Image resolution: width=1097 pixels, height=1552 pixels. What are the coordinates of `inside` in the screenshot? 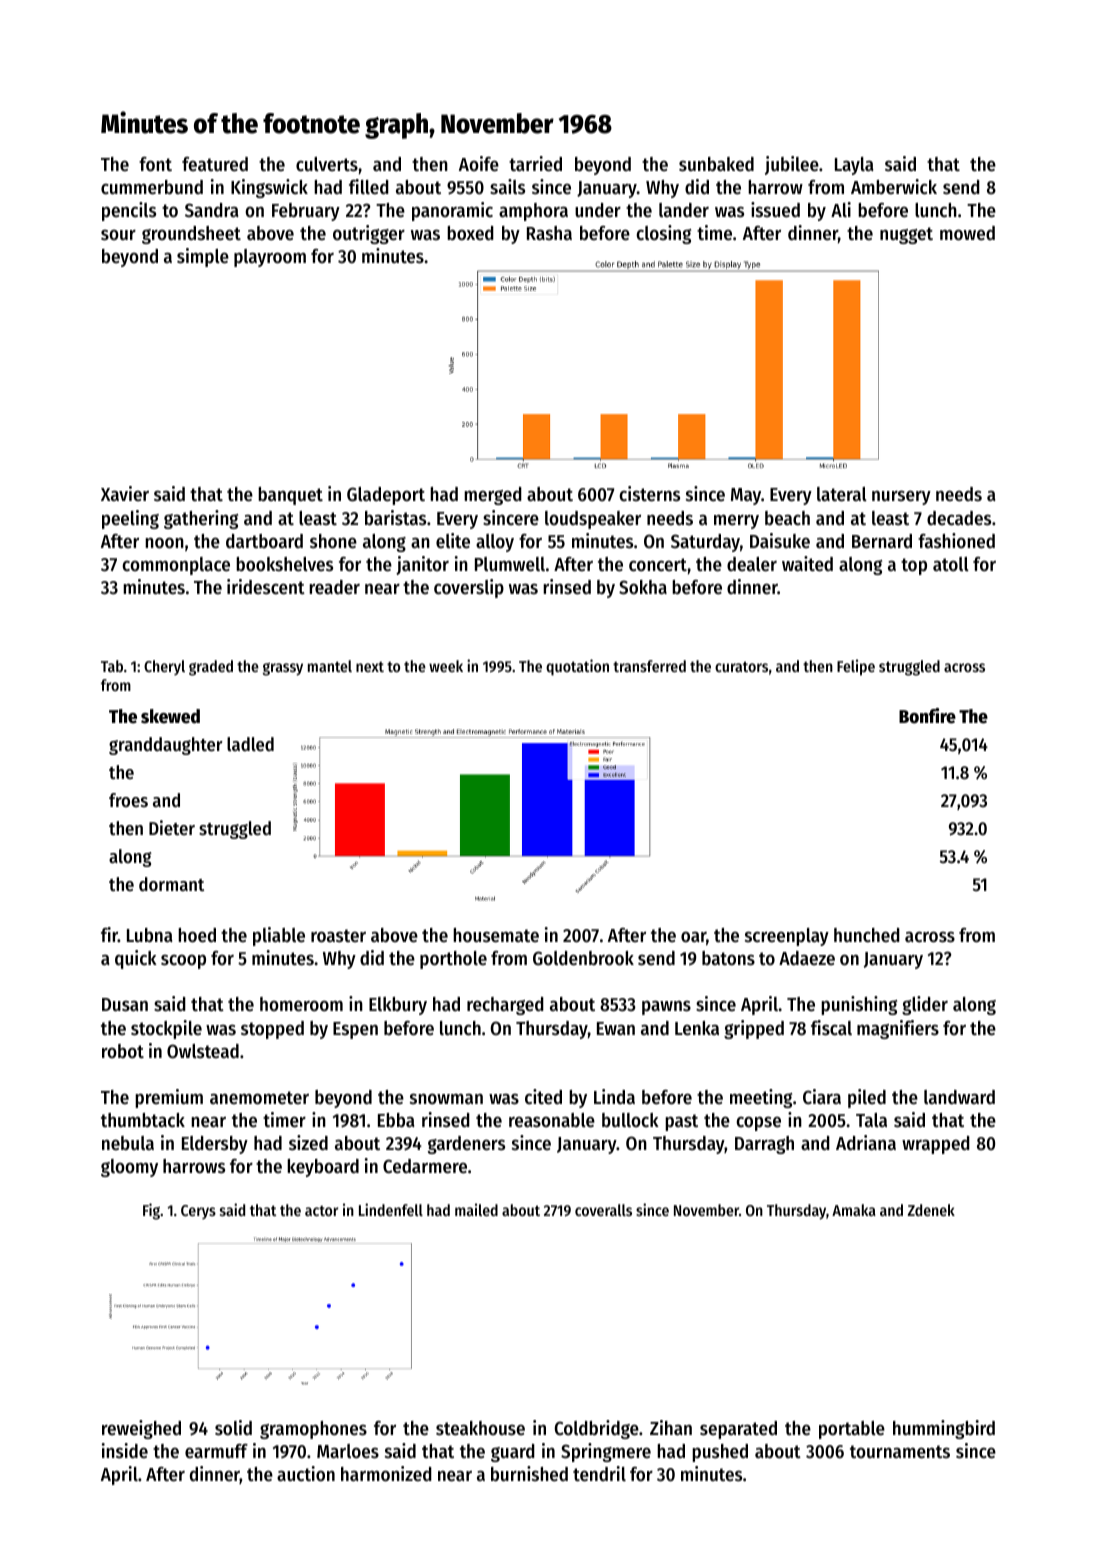 It's located at (125, 1451).
